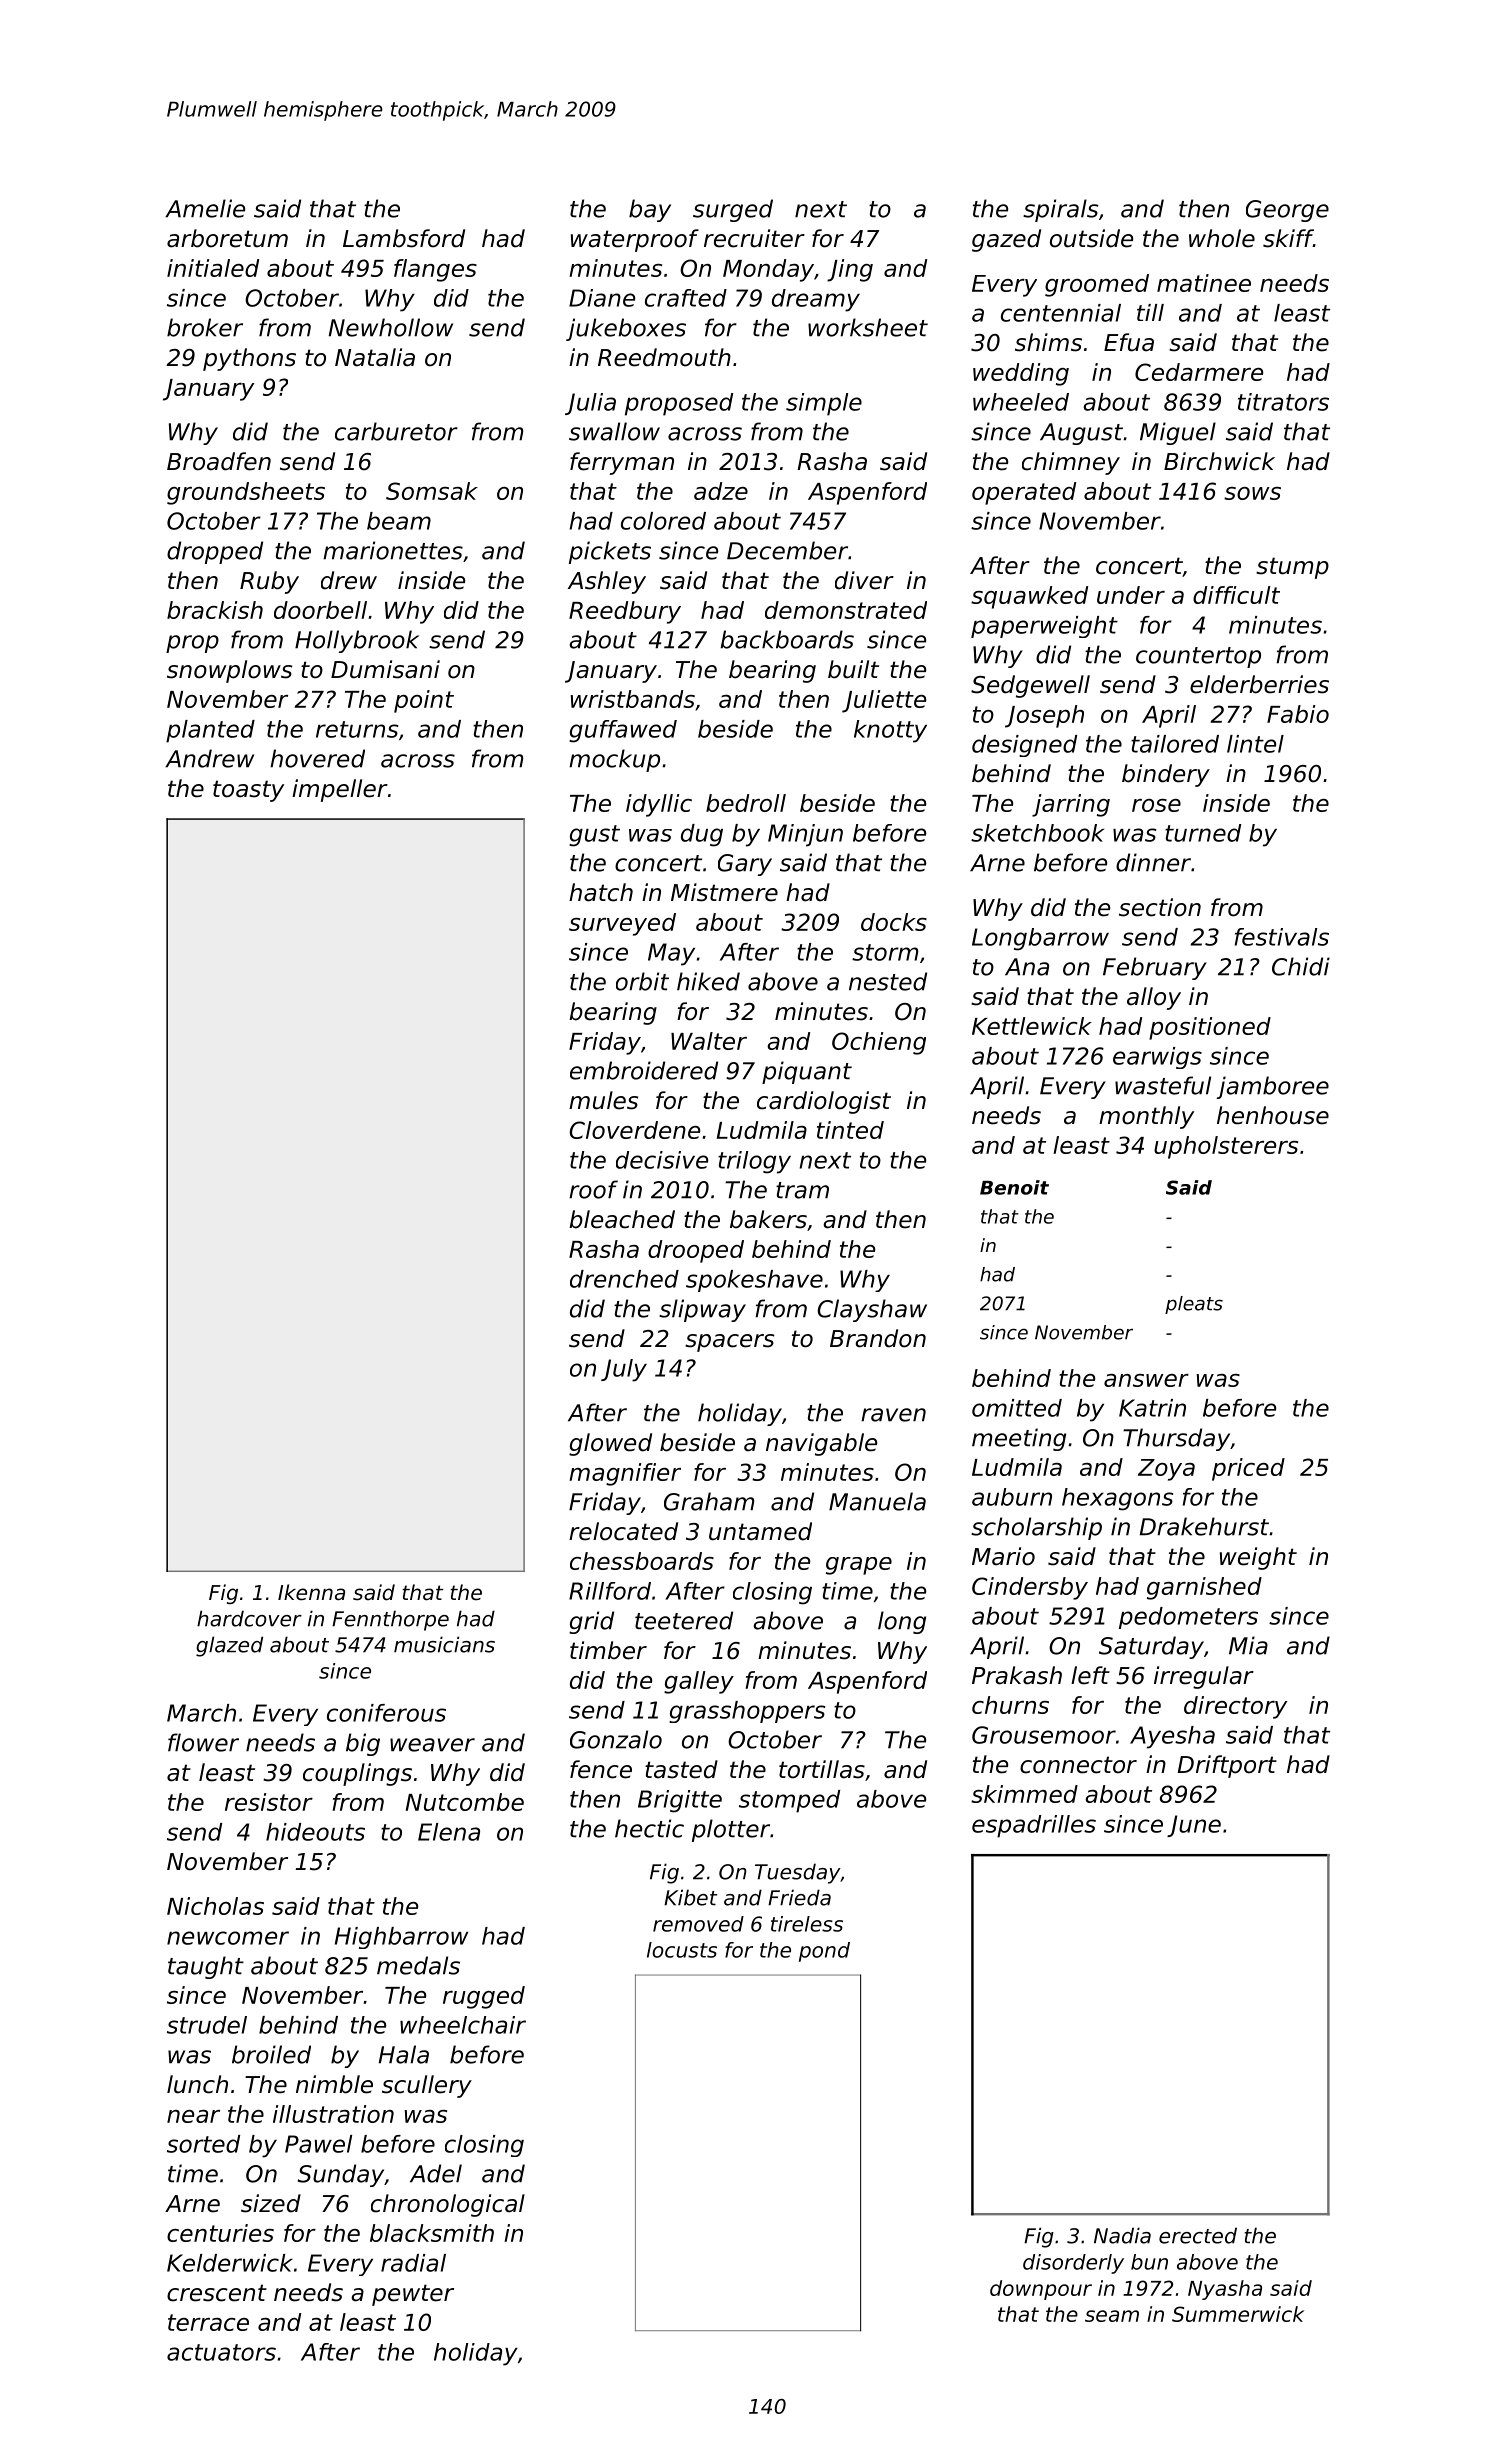 This screenshot has height=2464, width=1496. What do you see at coordinates (340, 790) in the screenshot?
I see `impeller` at bounding box center [340, 790].
